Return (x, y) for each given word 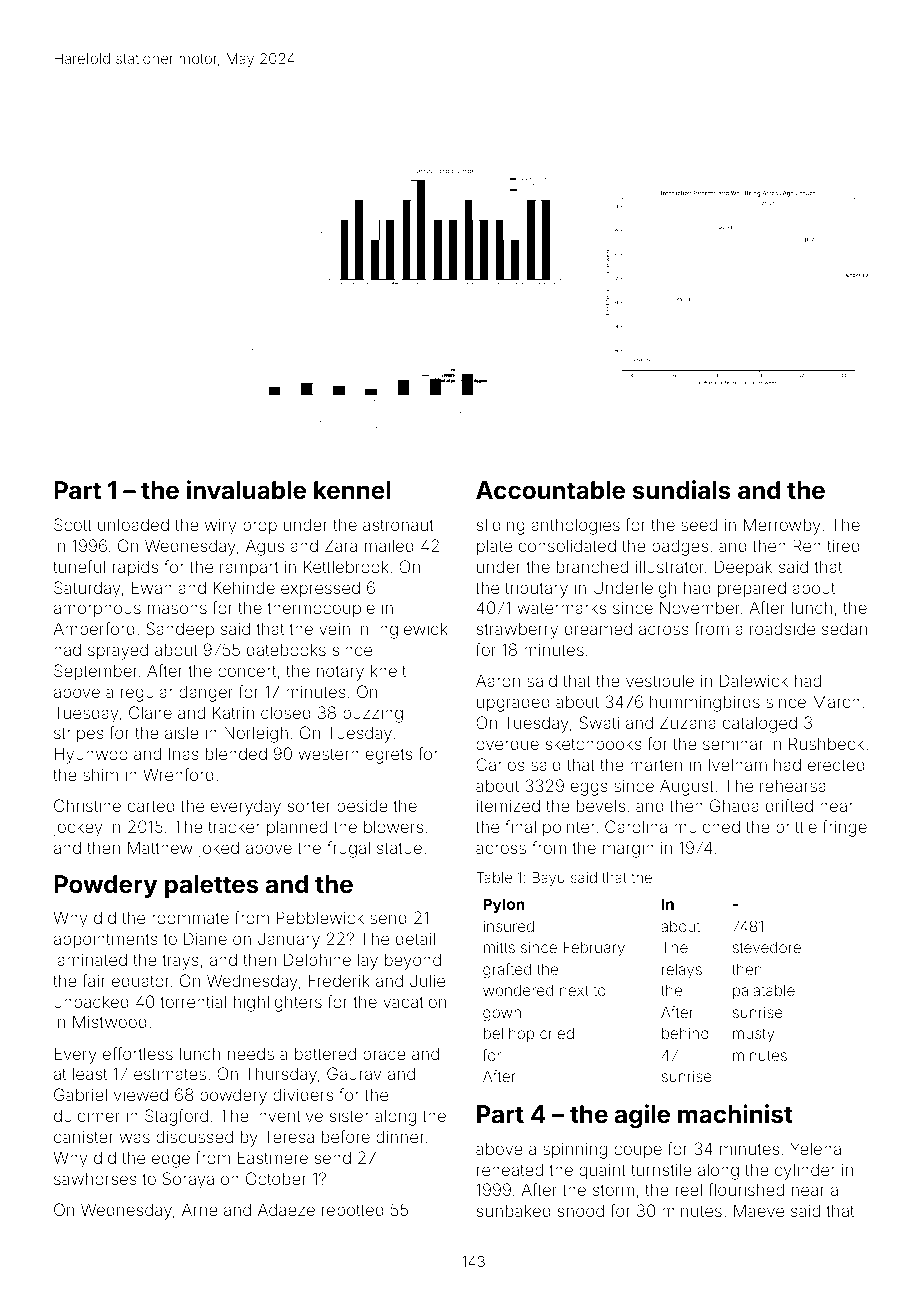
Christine (87, 805)
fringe (845, 828)
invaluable (246, 490)
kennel (352, 490)
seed (699, 524)
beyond (413, 961)
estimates (170, 1073)
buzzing (373, 714)
